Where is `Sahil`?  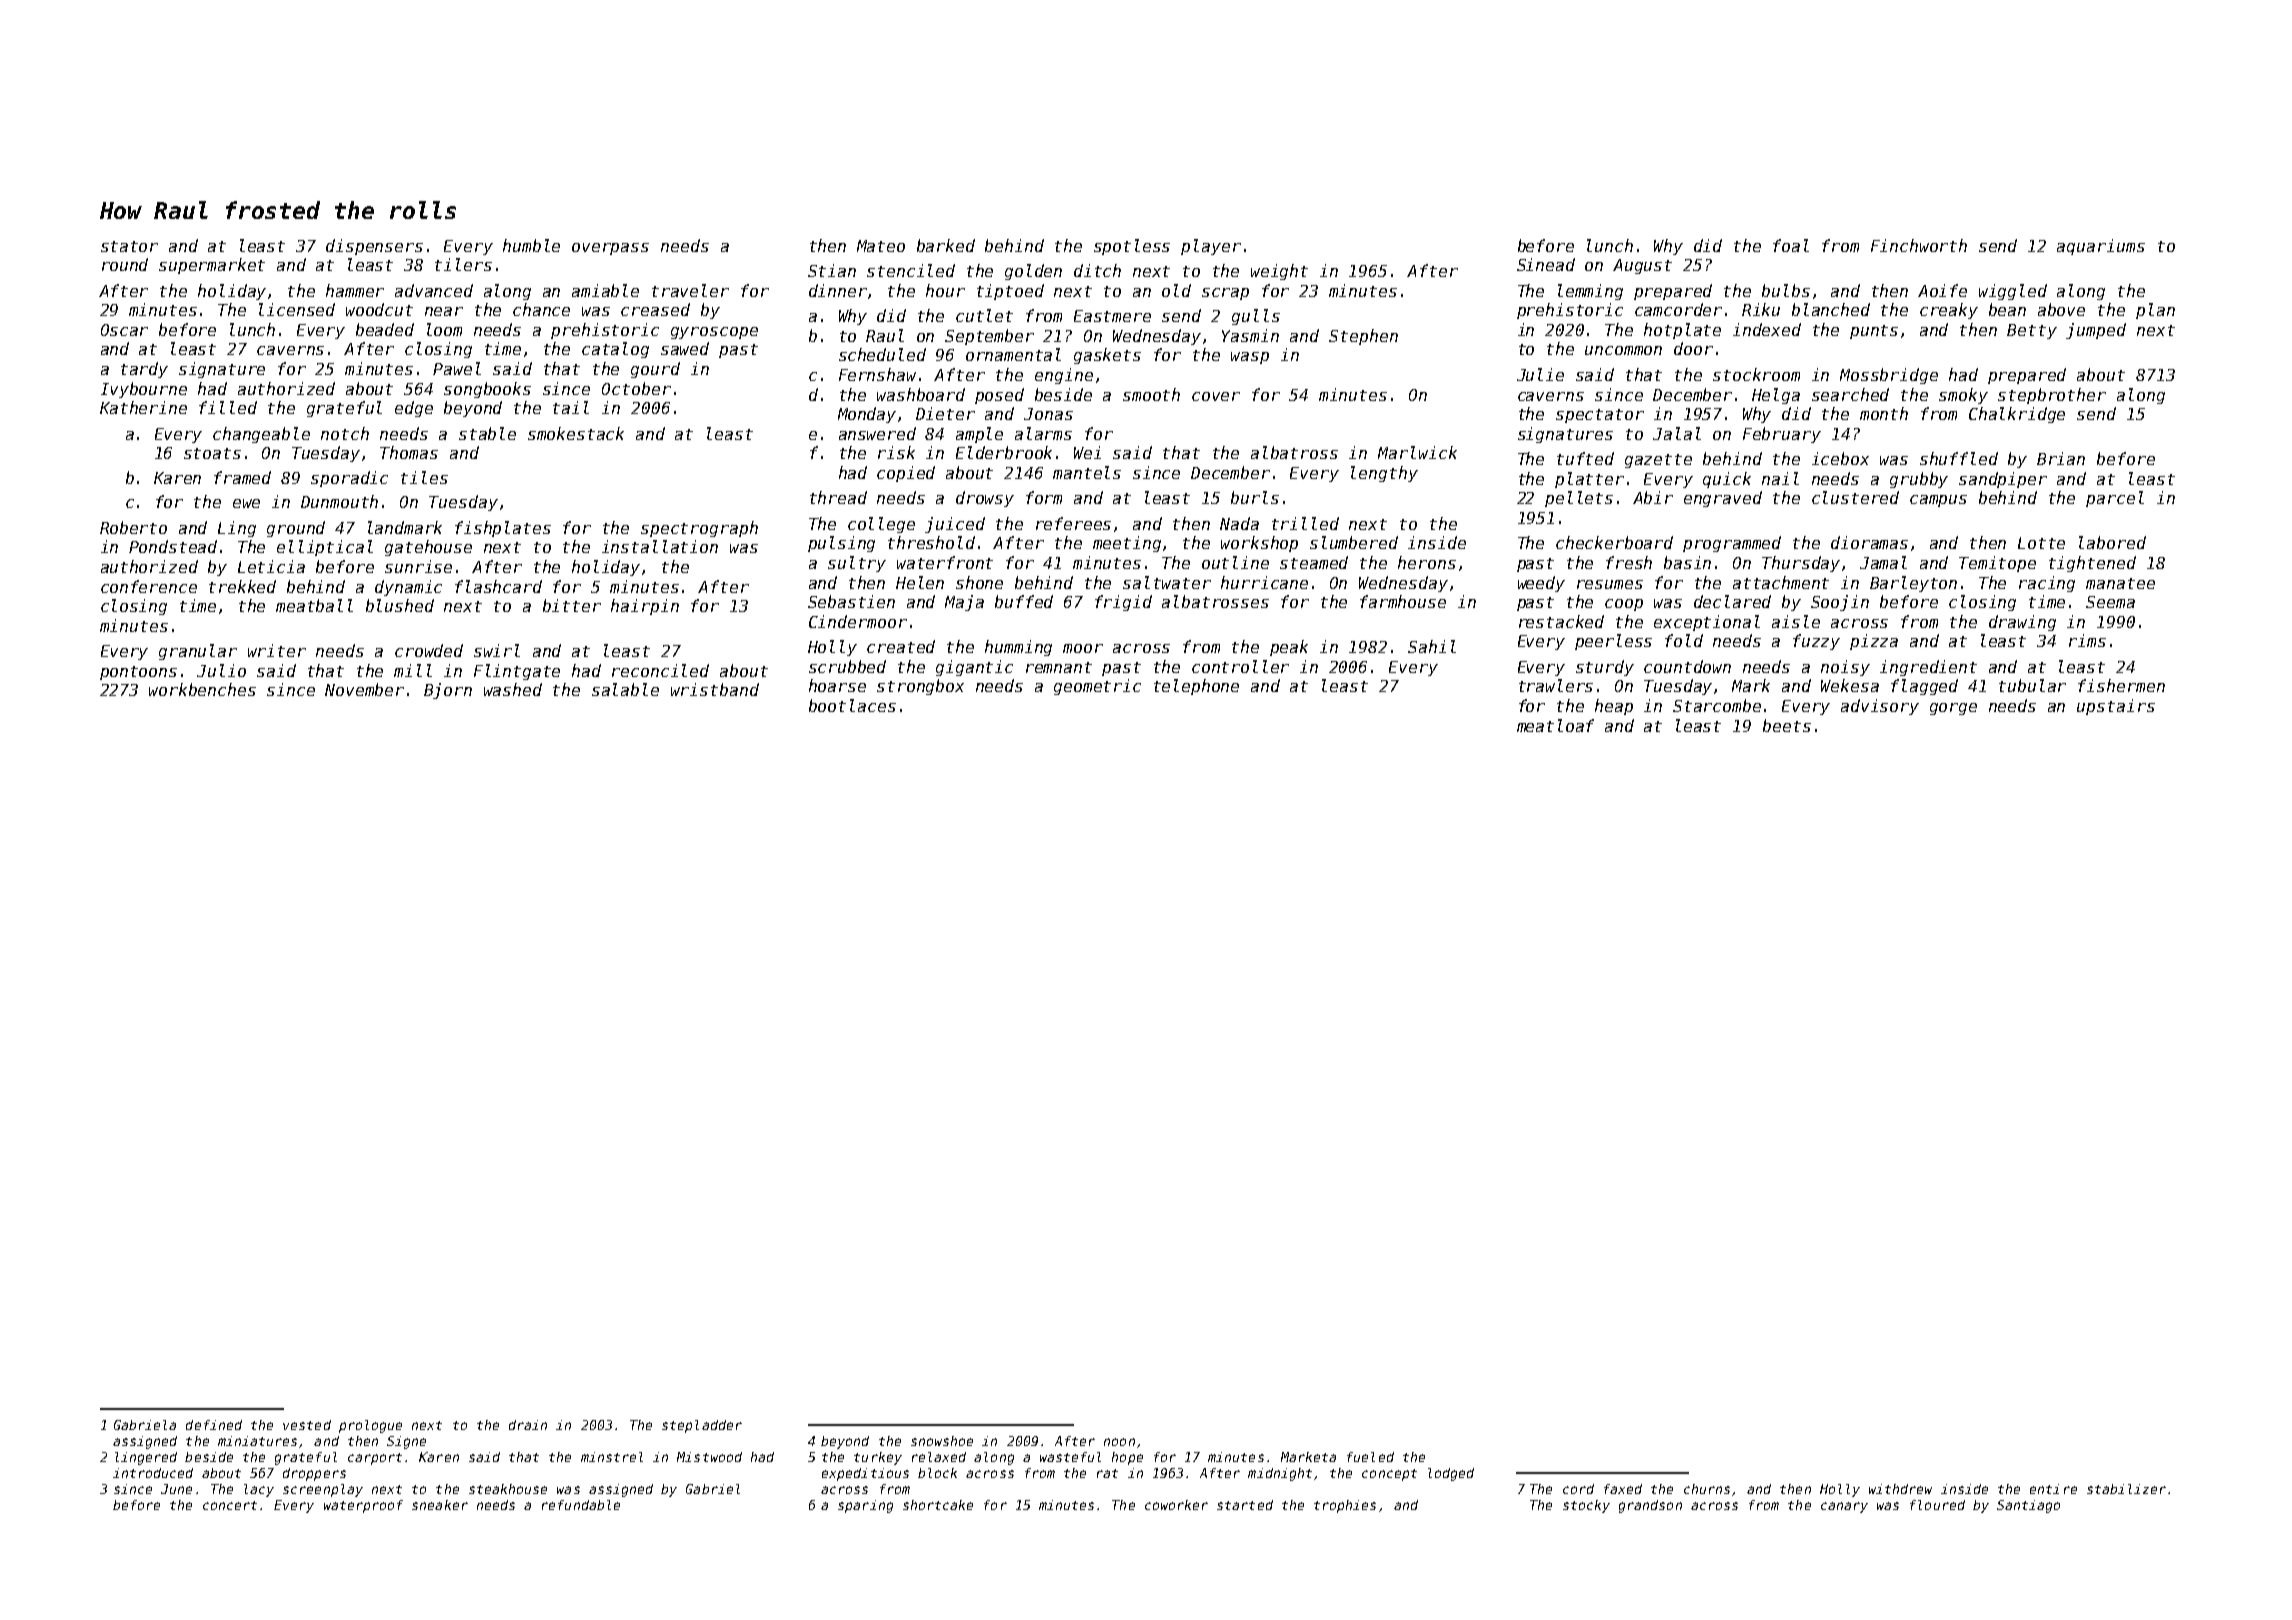
Sahil is located at coordinates (1432, 646).
